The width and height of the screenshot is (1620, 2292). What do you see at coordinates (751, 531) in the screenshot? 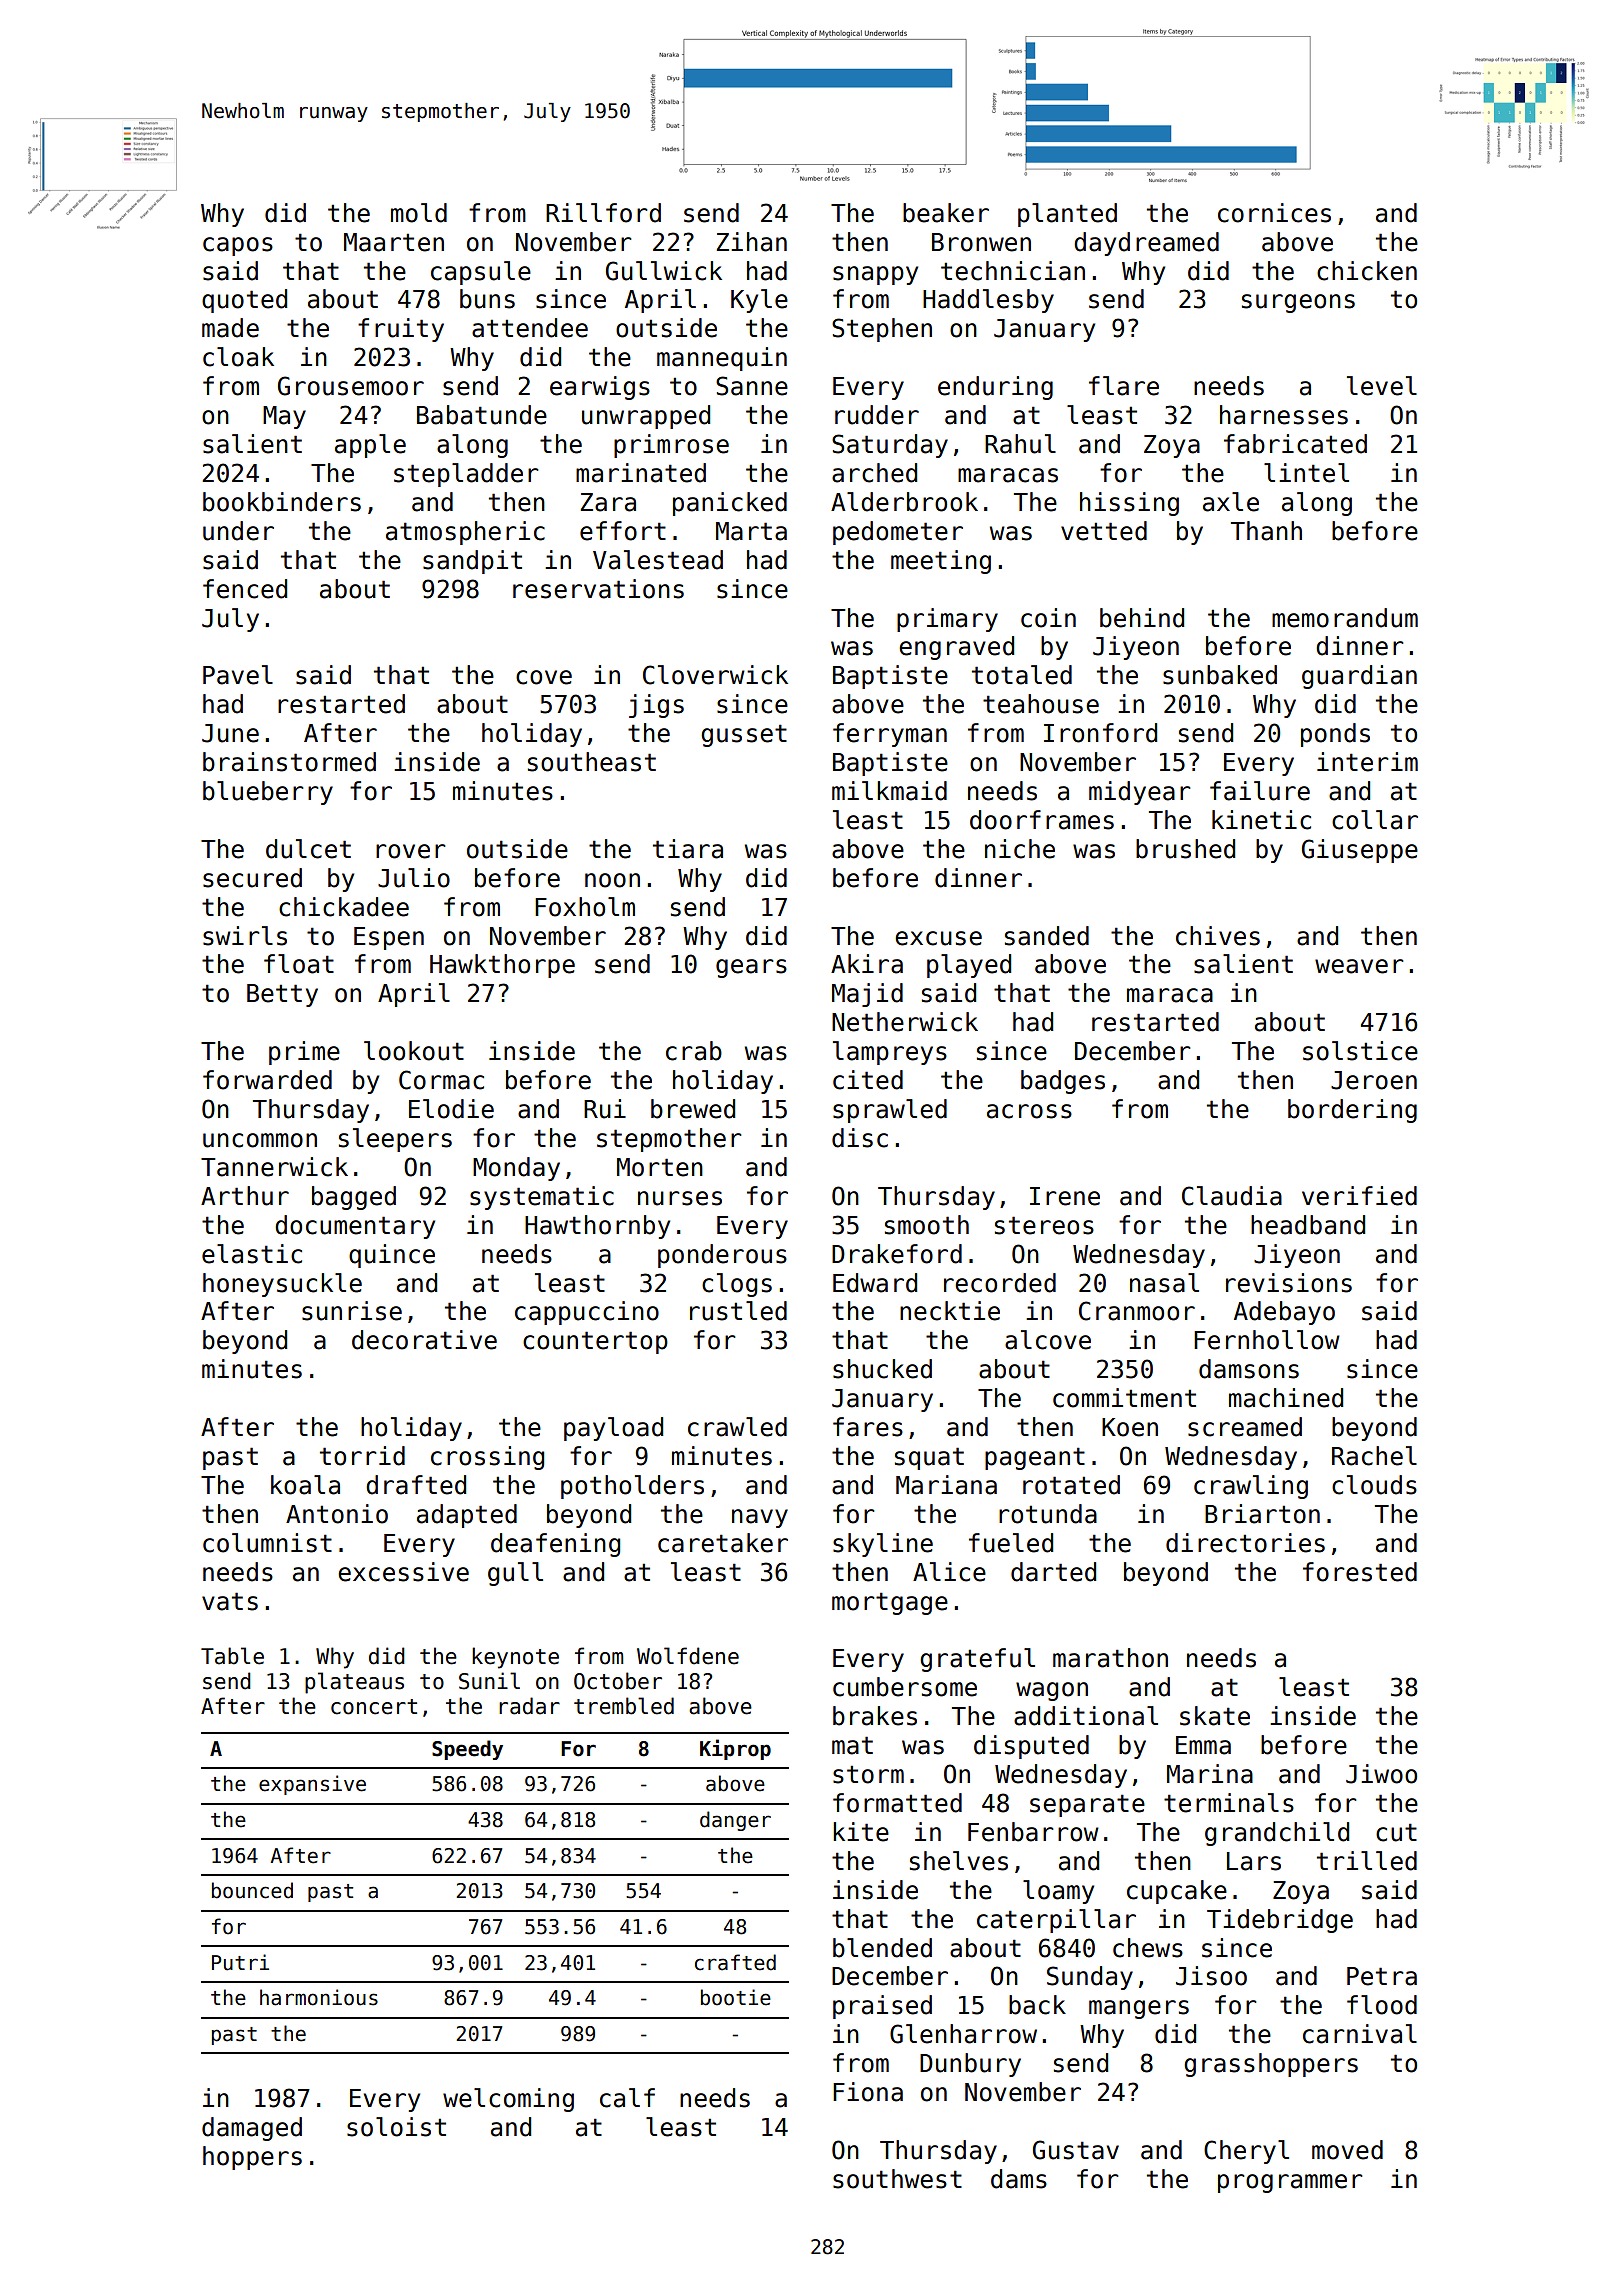
I see `Marta` at bounding box center [751, 531].
